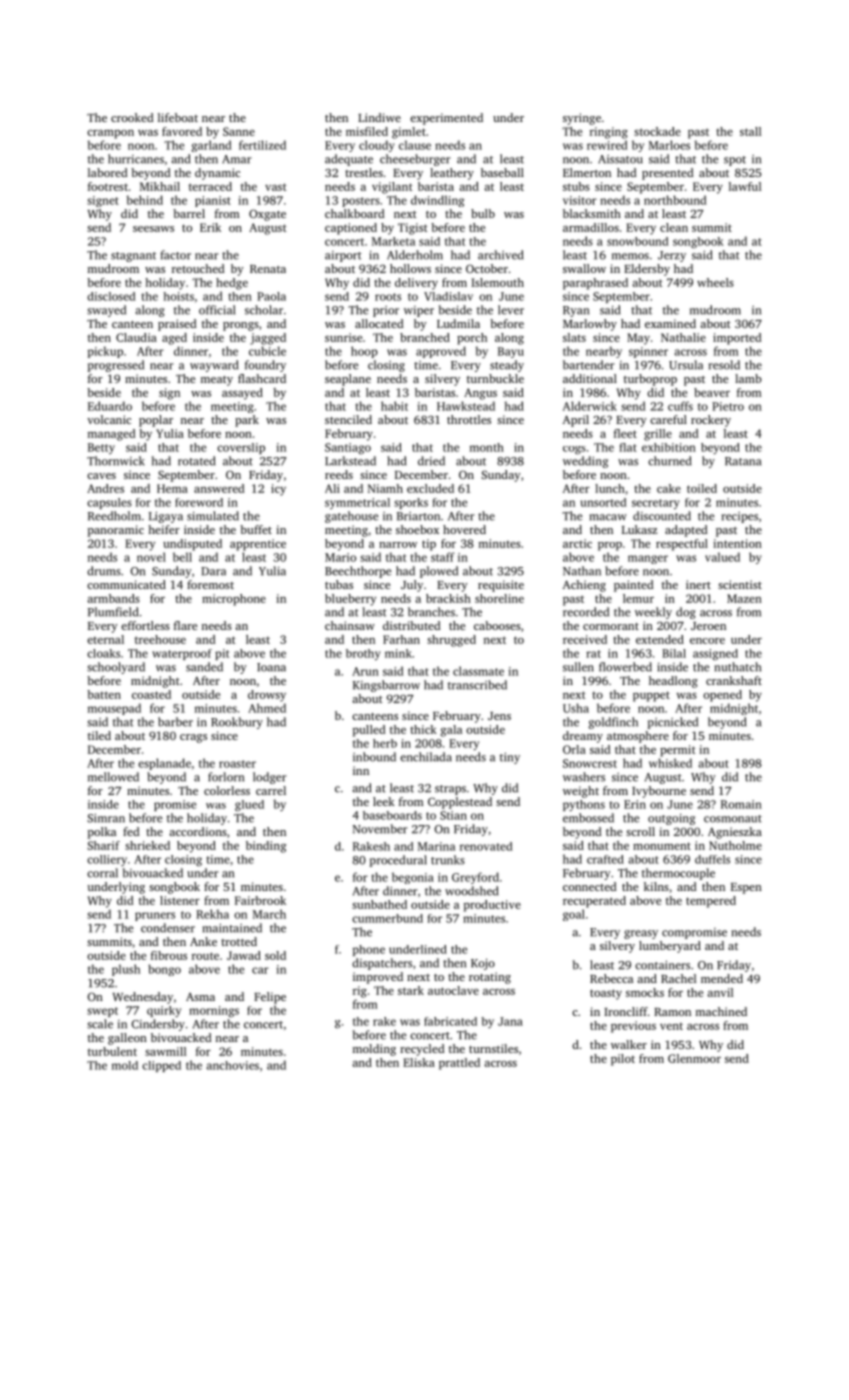 The image size is (849, 1400). I want to click on enchilada, so click(426, 757).
